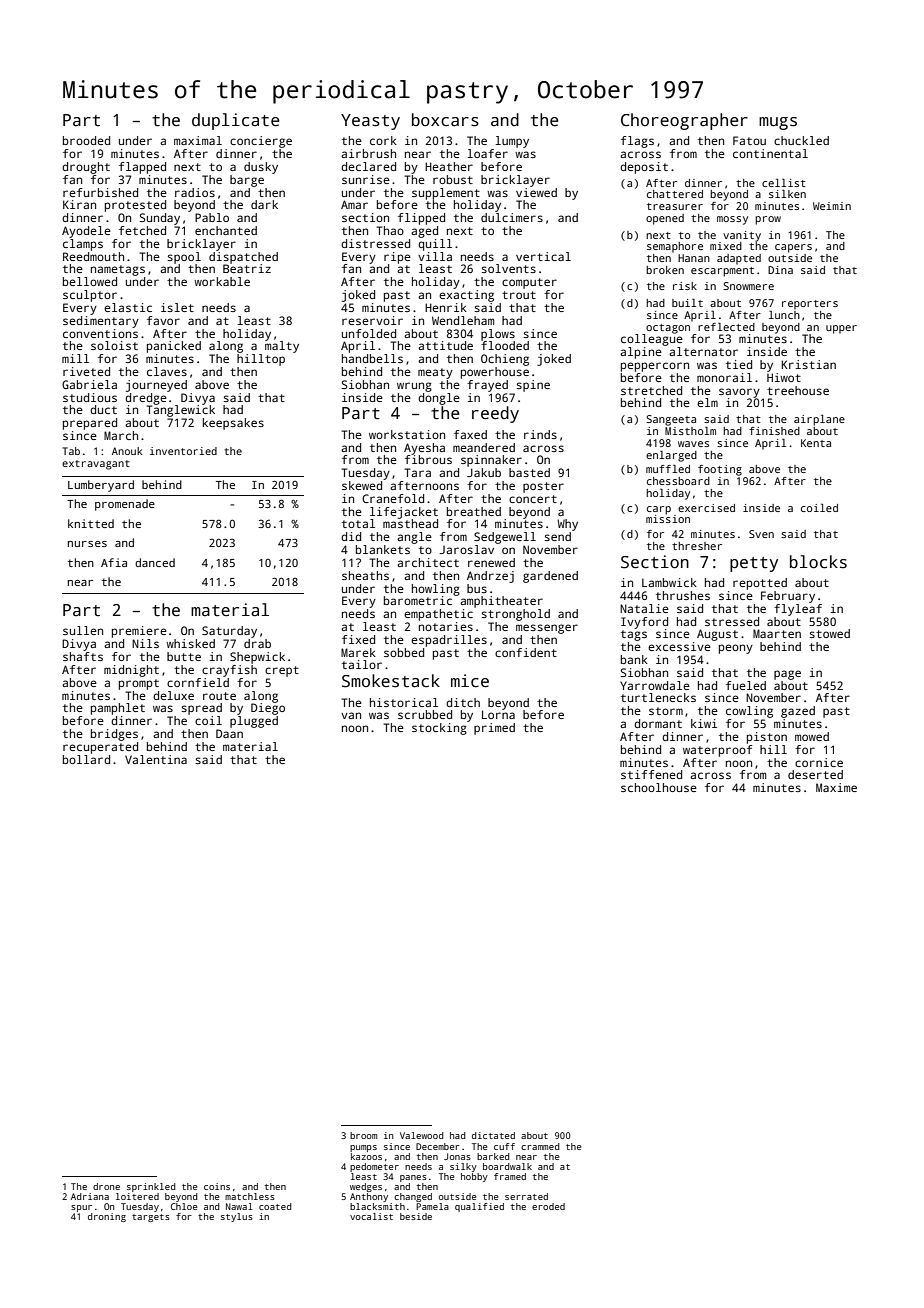 The image size is (924, 1308). I want to click on computer, so click(529, 283).
